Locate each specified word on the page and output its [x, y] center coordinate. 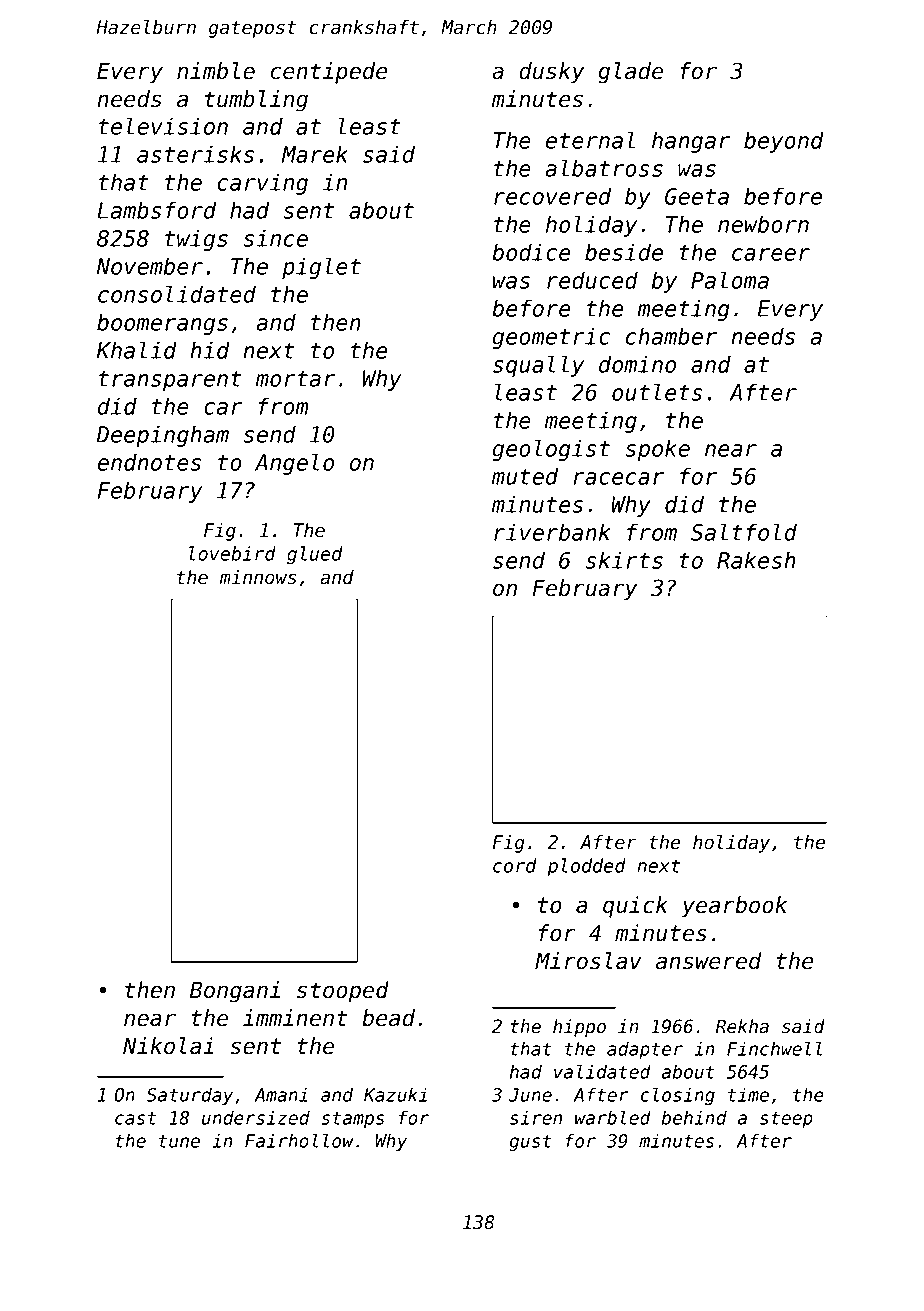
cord [515, 865]
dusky [551, 73]
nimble [216, 71]
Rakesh [756, 560]
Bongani [235, 992]
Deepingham [162, 436]
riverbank [552, 532]
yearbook [734, 907]
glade [630, 73]
